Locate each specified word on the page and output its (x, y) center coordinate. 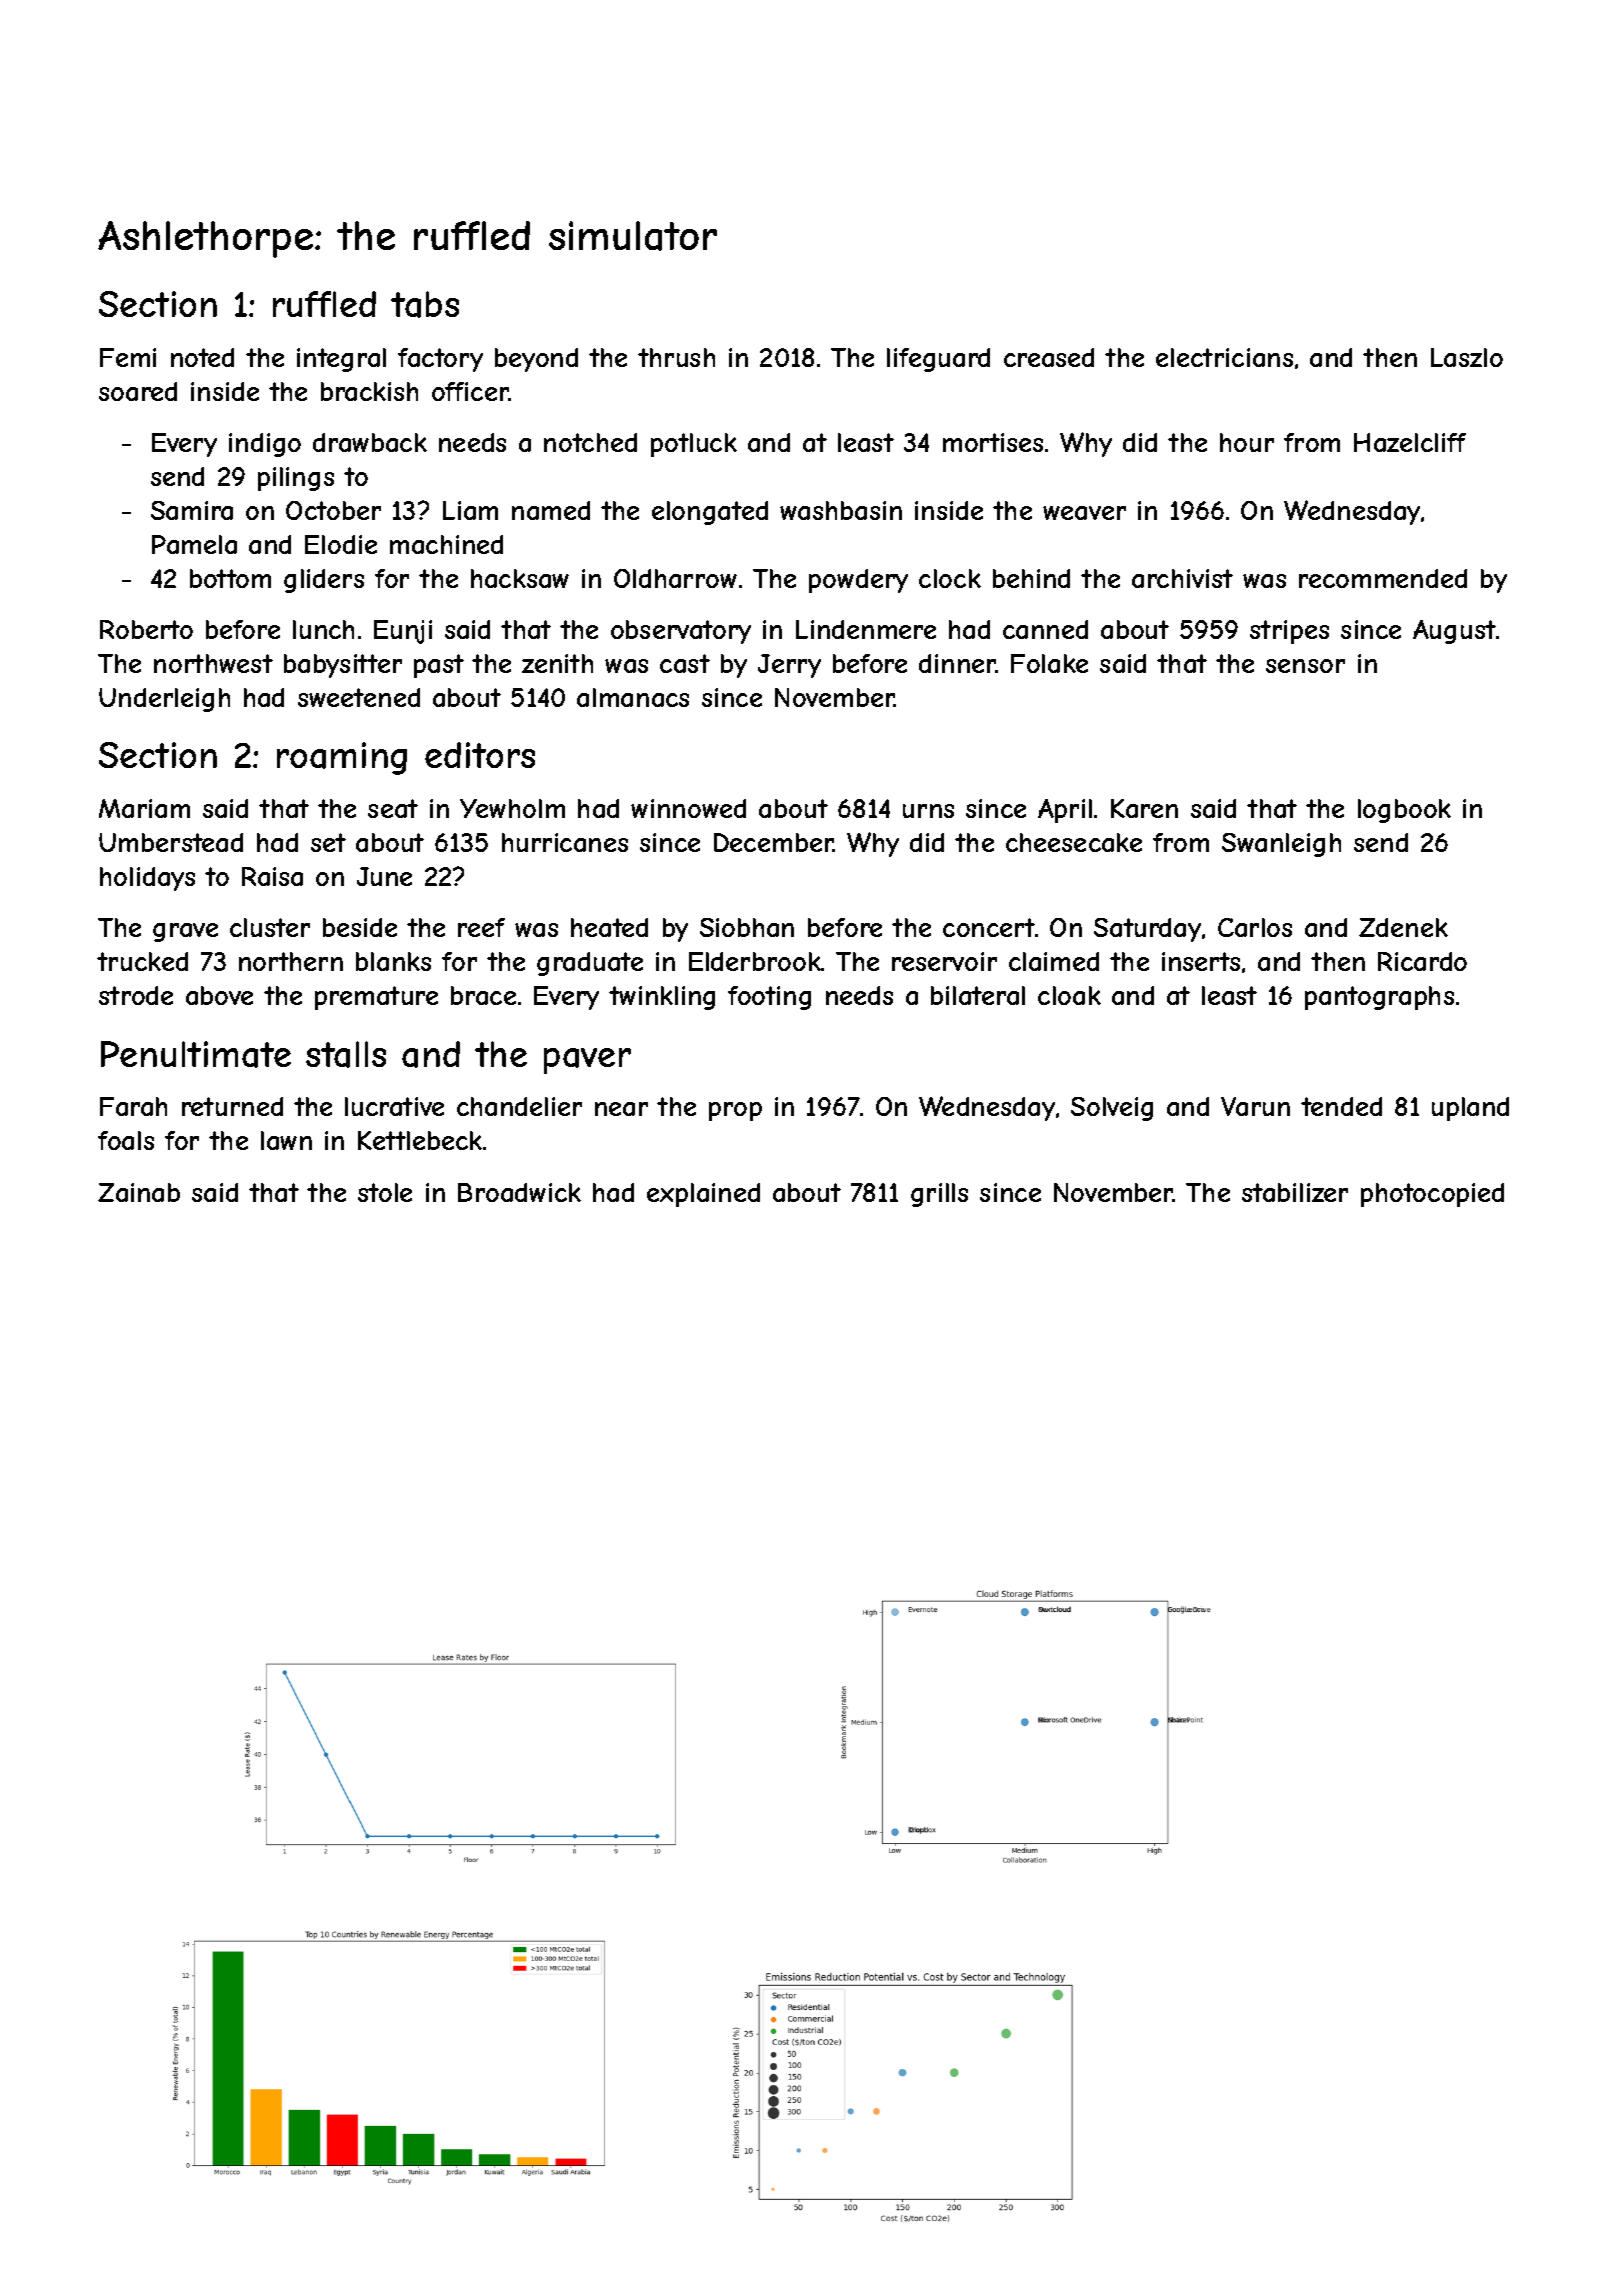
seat (393, 808)
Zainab (139, 1192)
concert (989, 927)
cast (685, 663)
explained (703, 1195)
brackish (369, 391)
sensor (1305, 666)
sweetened (359, 697)
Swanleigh (1281, 845)
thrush (676, 357)
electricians (1224, 357)
